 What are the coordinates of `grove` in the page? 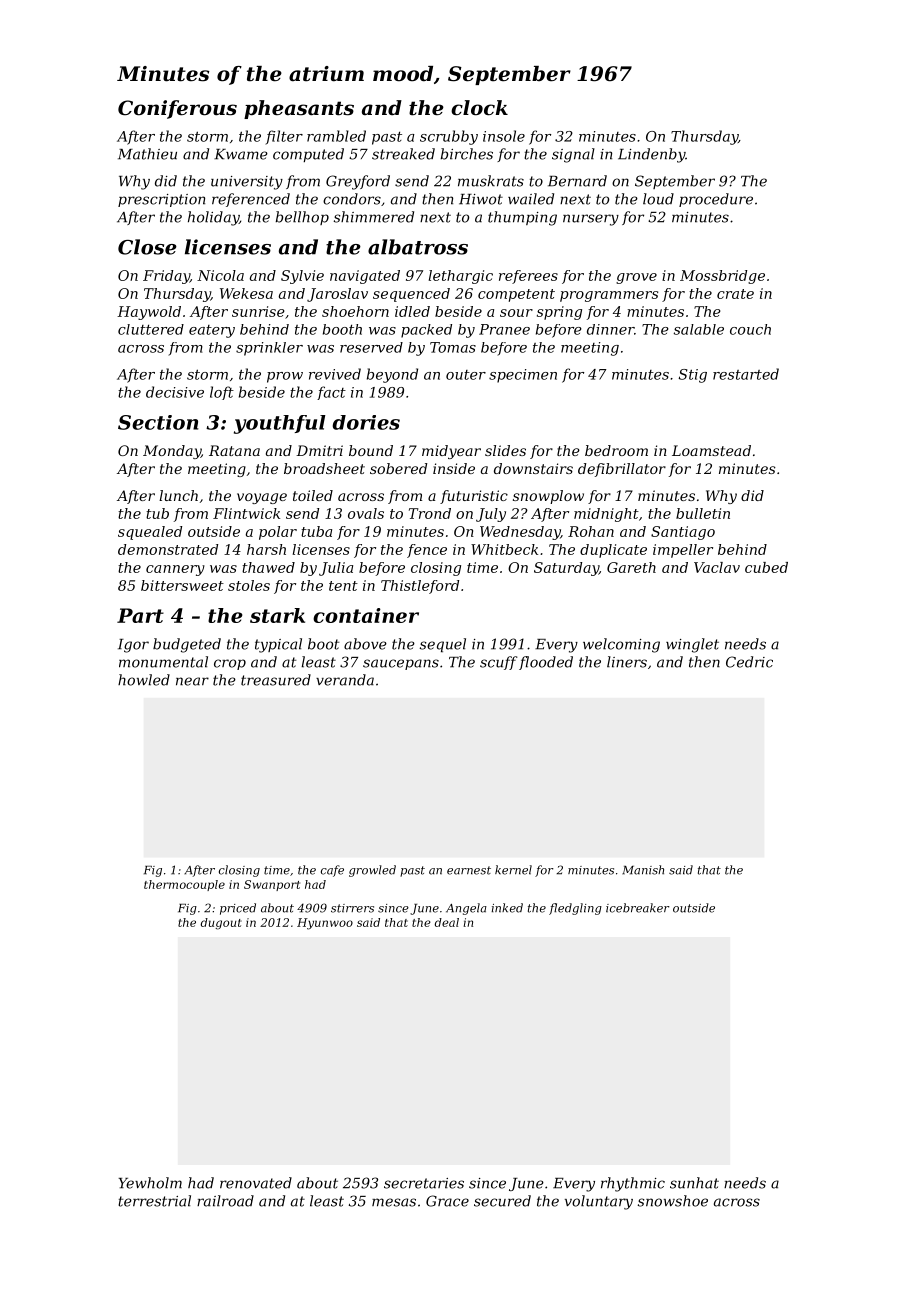 It's located at (636, 278).
